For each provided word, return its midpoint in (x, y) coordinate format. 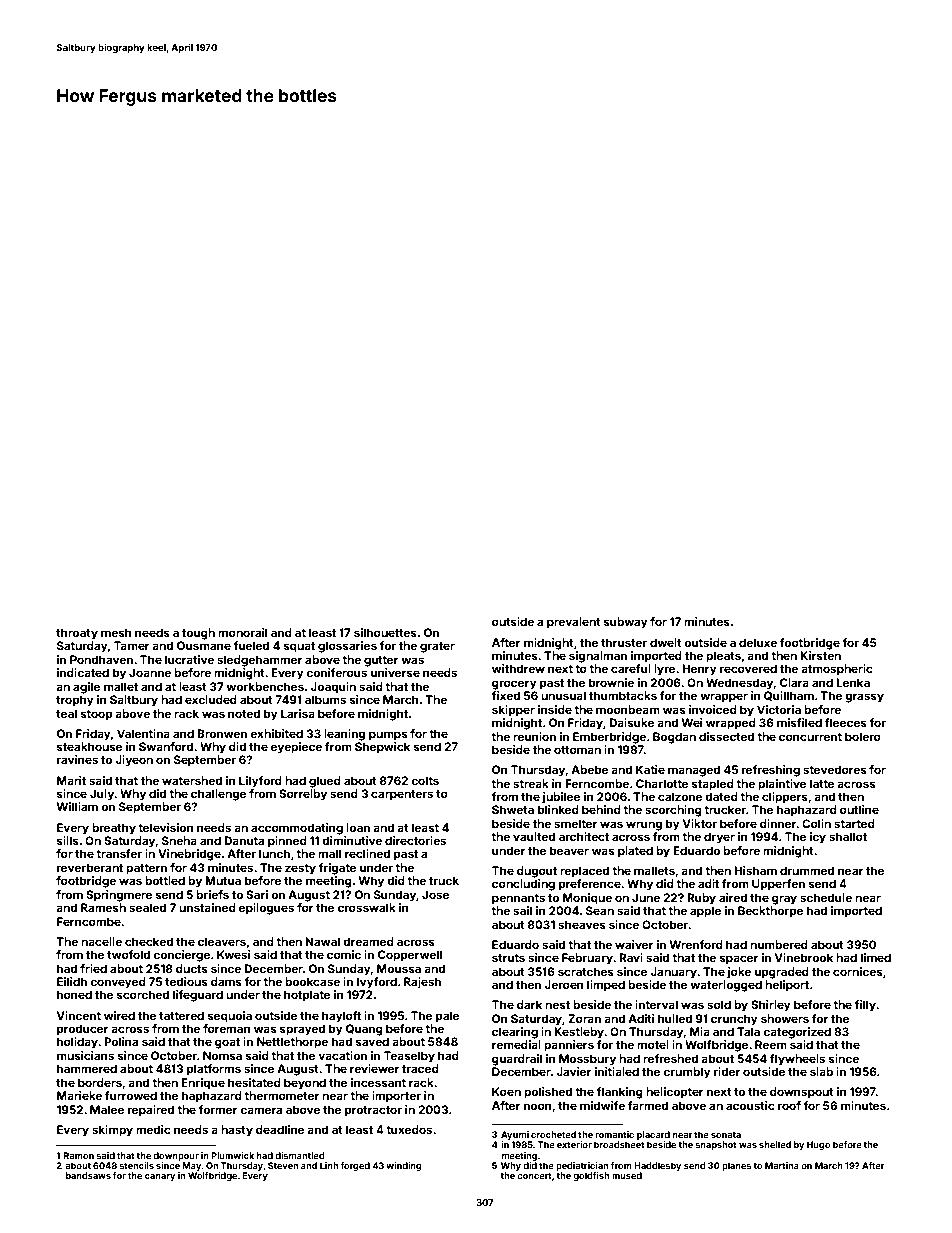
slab (821, 1071)
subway (626, 623)
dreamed (368, 941)
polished (548, 1093)
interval (656, 1004)
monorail (242, 632)
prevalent (574, 623)
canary (160, 1177)
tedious (186, 981)
